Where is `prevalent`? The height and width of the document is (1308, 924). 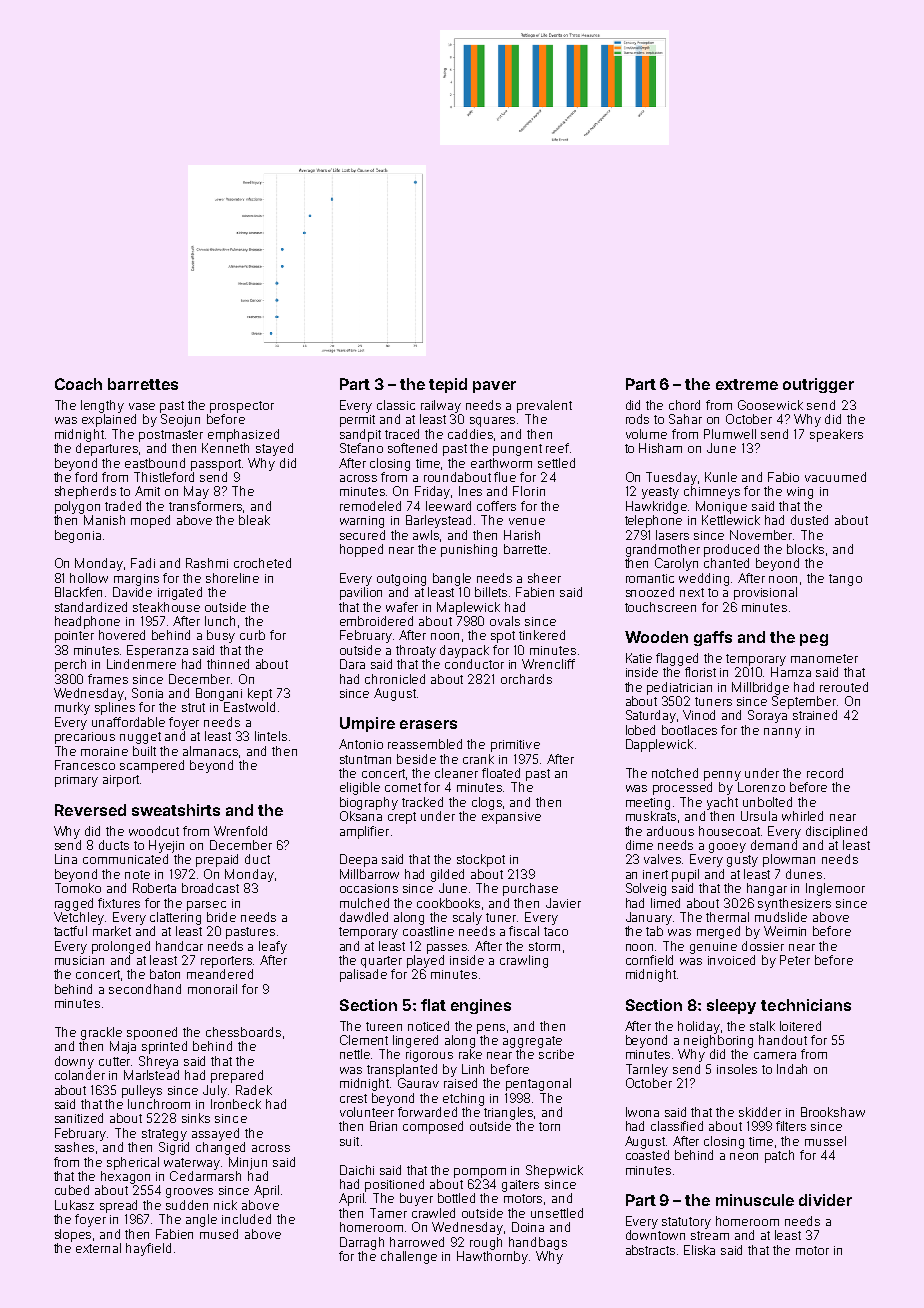 prevalent is located at coordinates (544, 406).
